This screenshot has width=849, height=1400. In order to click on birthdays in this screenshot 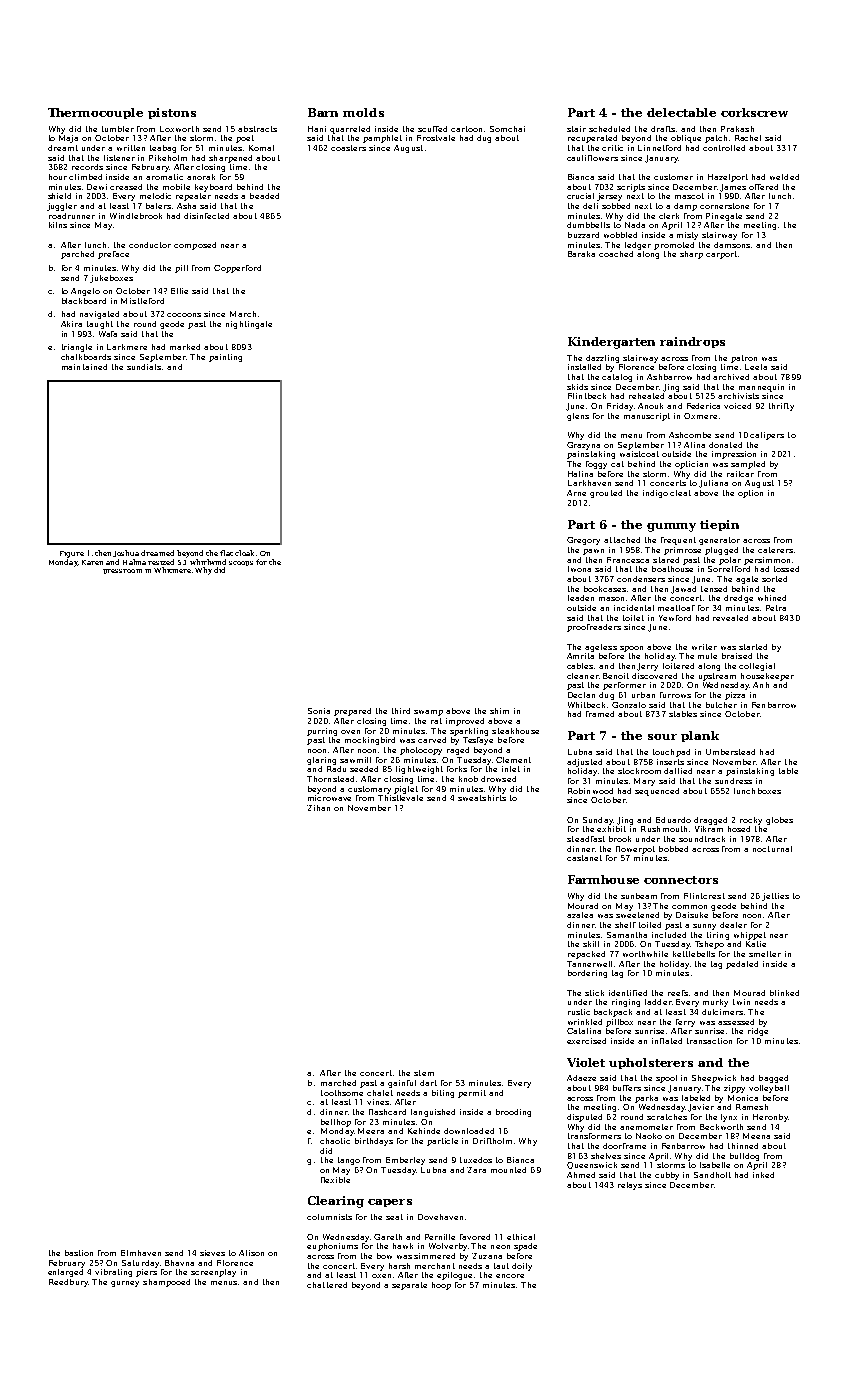, I will do `click(374, 1142)`.
